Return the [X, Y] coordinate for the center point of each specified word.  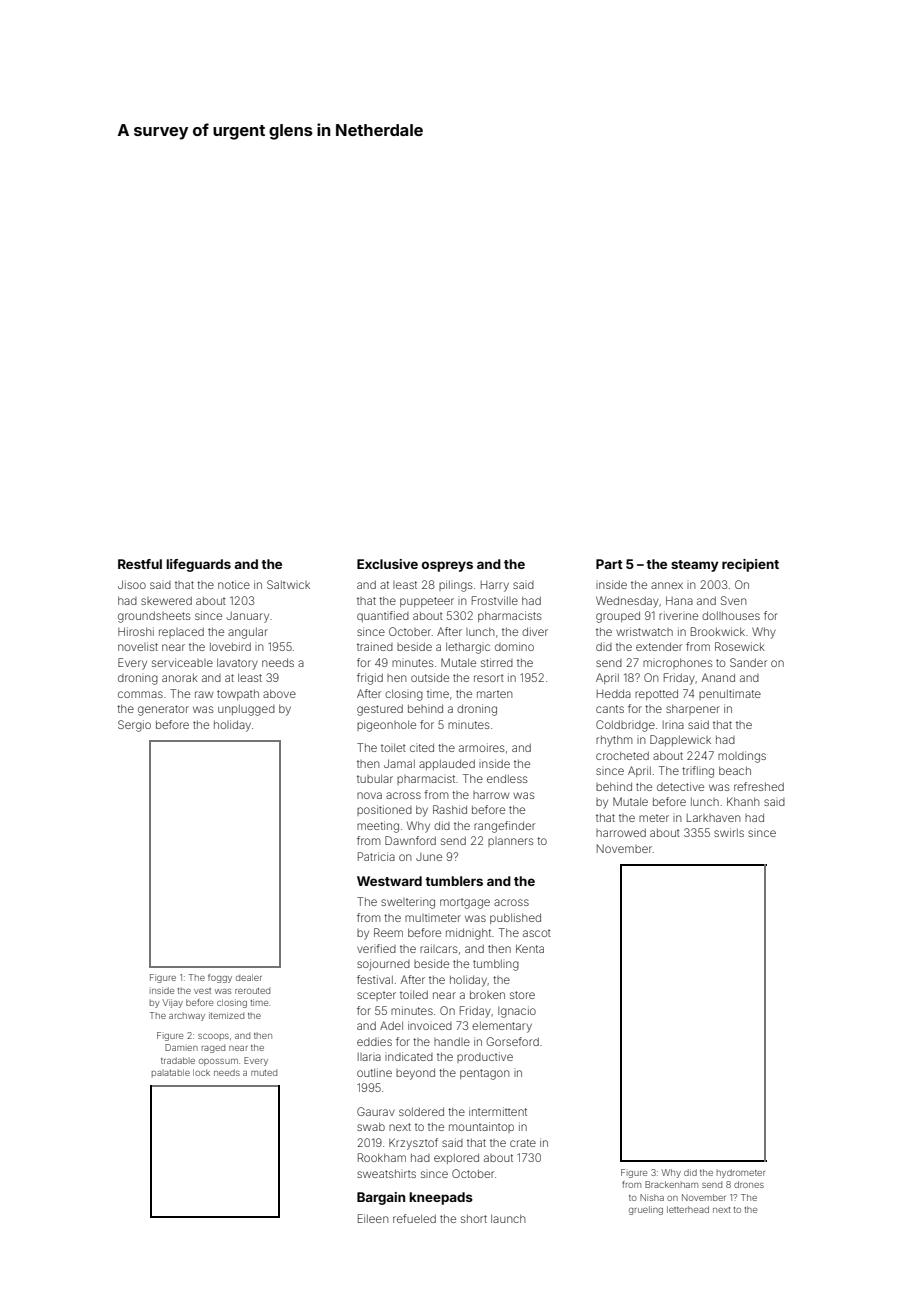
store [522, 995]
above [279, 693]
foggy [220, 978]
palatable [171, 1073]
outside [430, 677]
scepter [376, 996]
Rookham [382, 1157]
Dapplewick [680, 740]
